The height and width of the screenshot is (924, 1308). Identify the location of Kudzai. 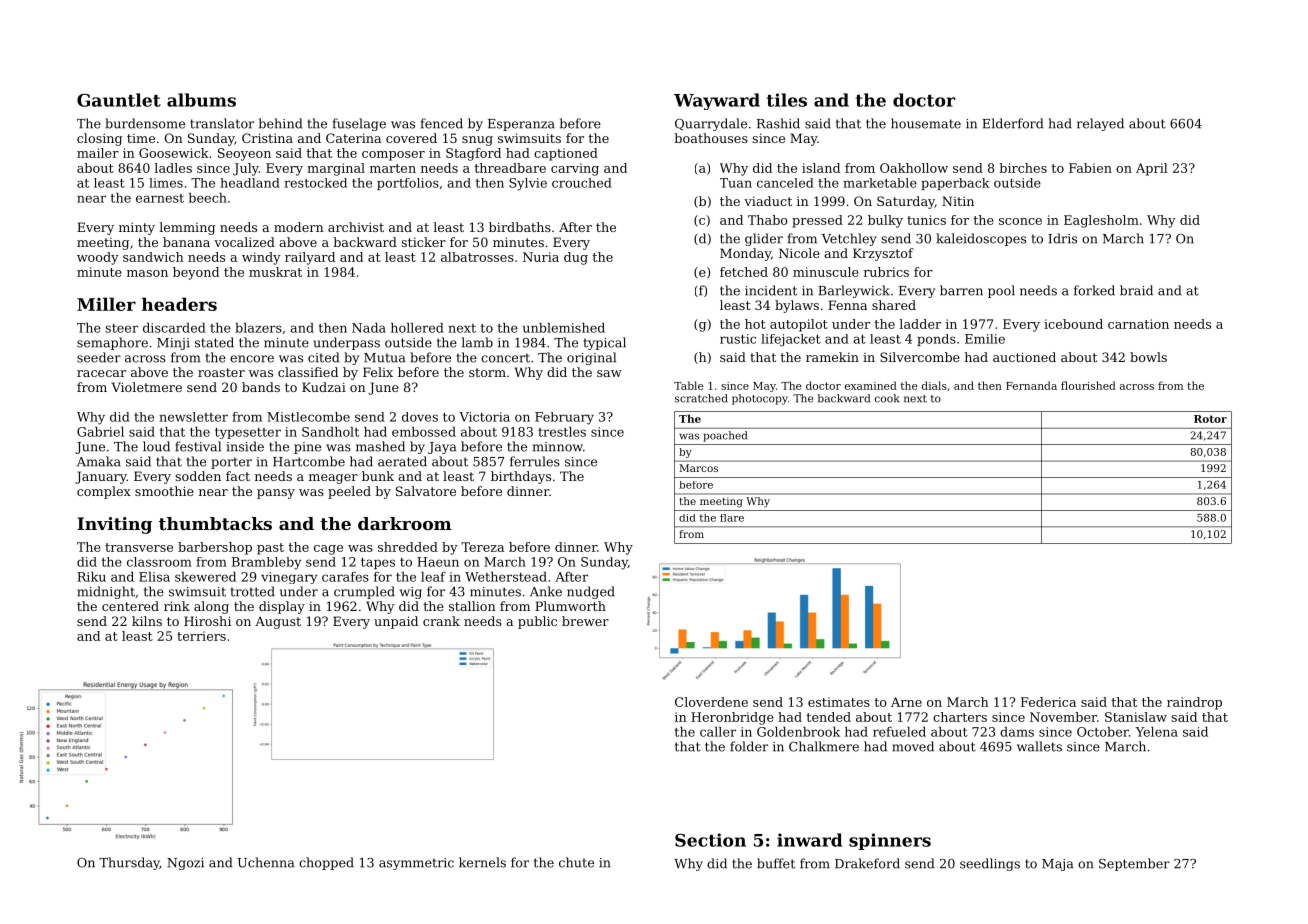
(324, 387).
